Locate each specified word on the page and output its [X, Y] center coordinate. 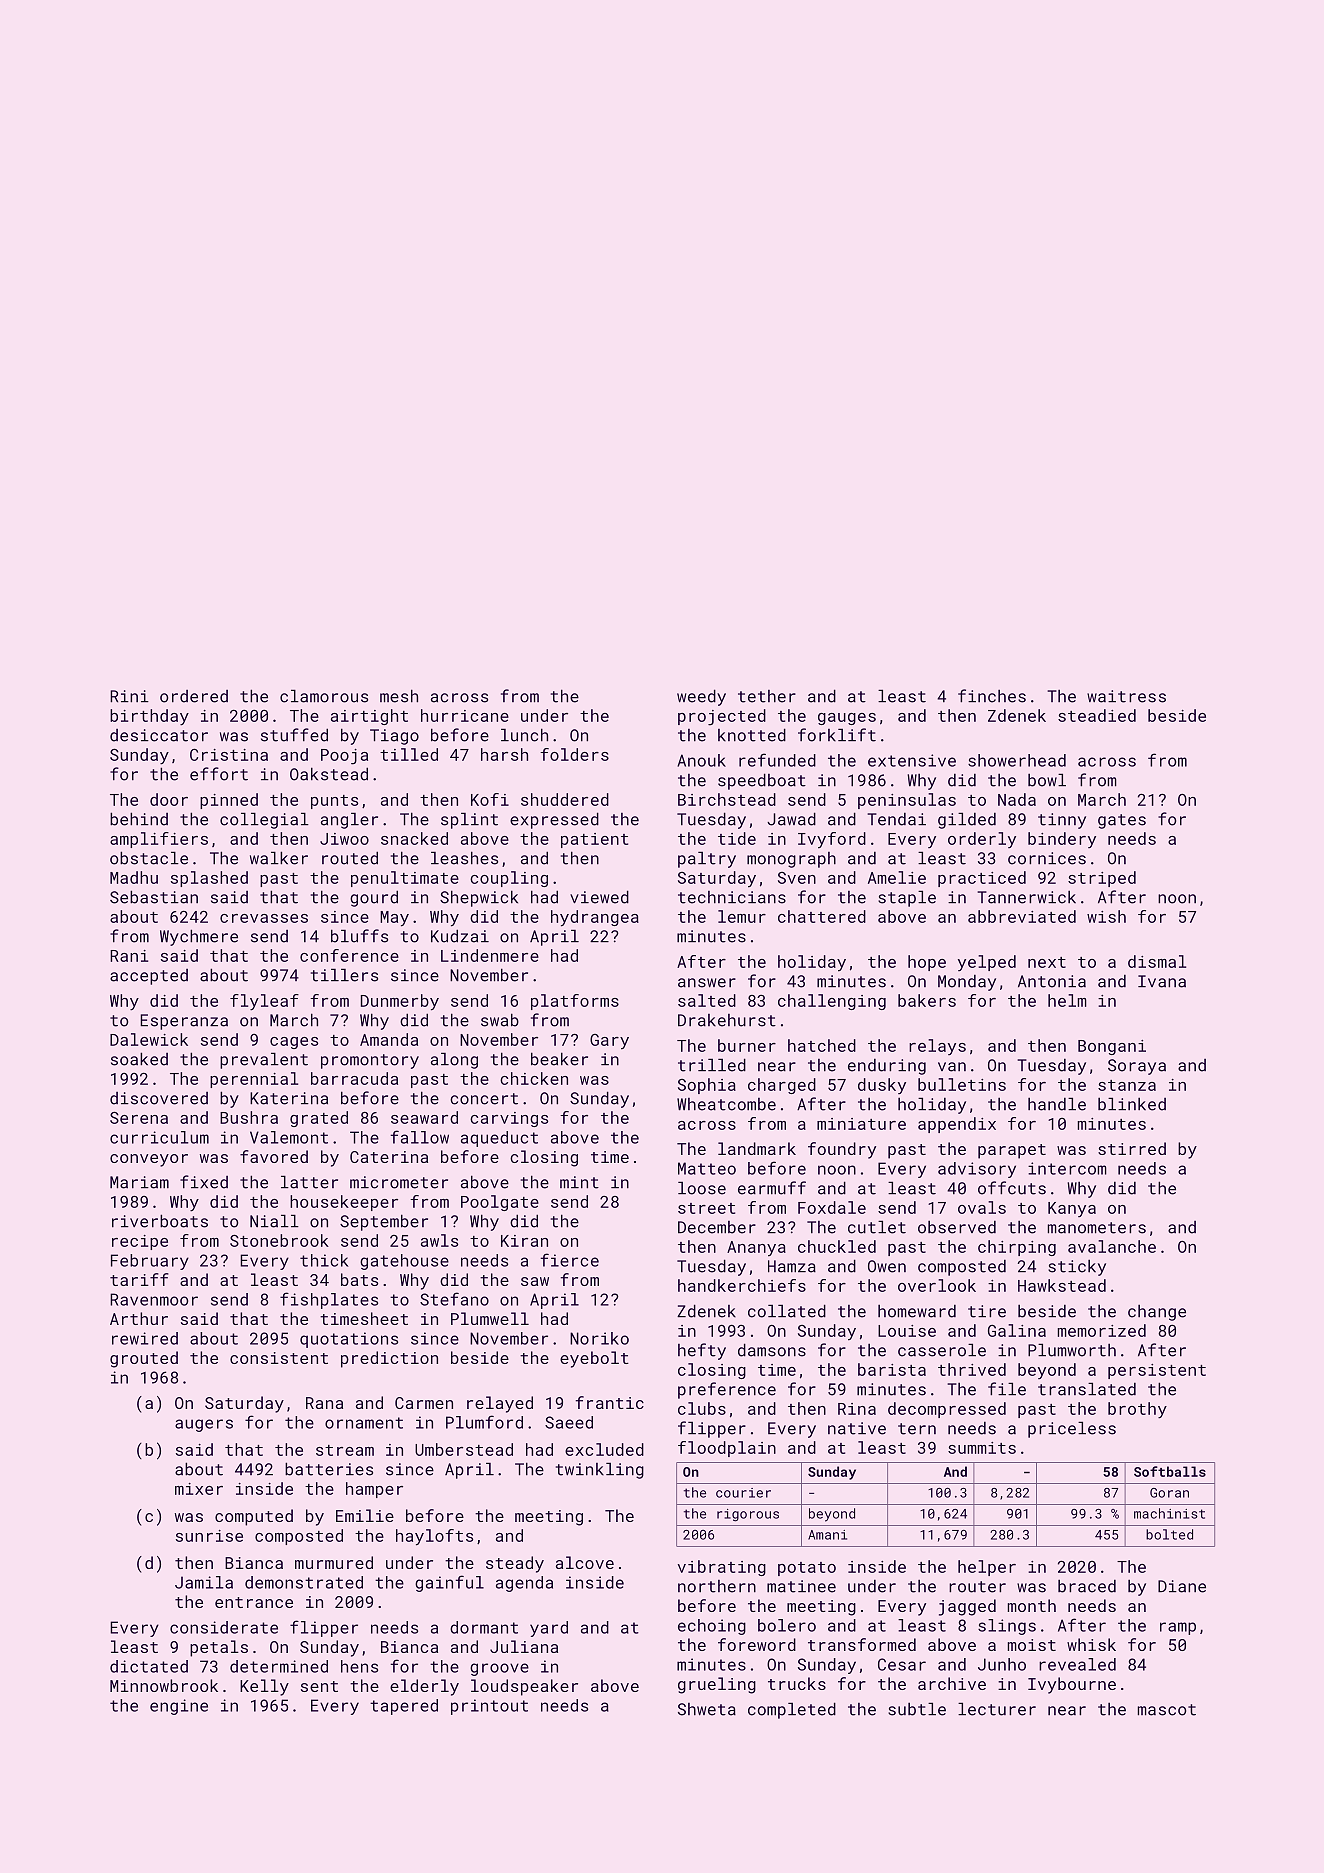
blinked [1132, 1104]
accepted [149, 977]
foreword [757, 1644]
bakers [927, 1000]
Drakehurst [727, 1020]
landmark [757, 1148]
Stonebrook [279, 1240]
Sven [797, 878]
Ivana [1162, 981]
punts [334, 802]
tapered [404, 1707]
